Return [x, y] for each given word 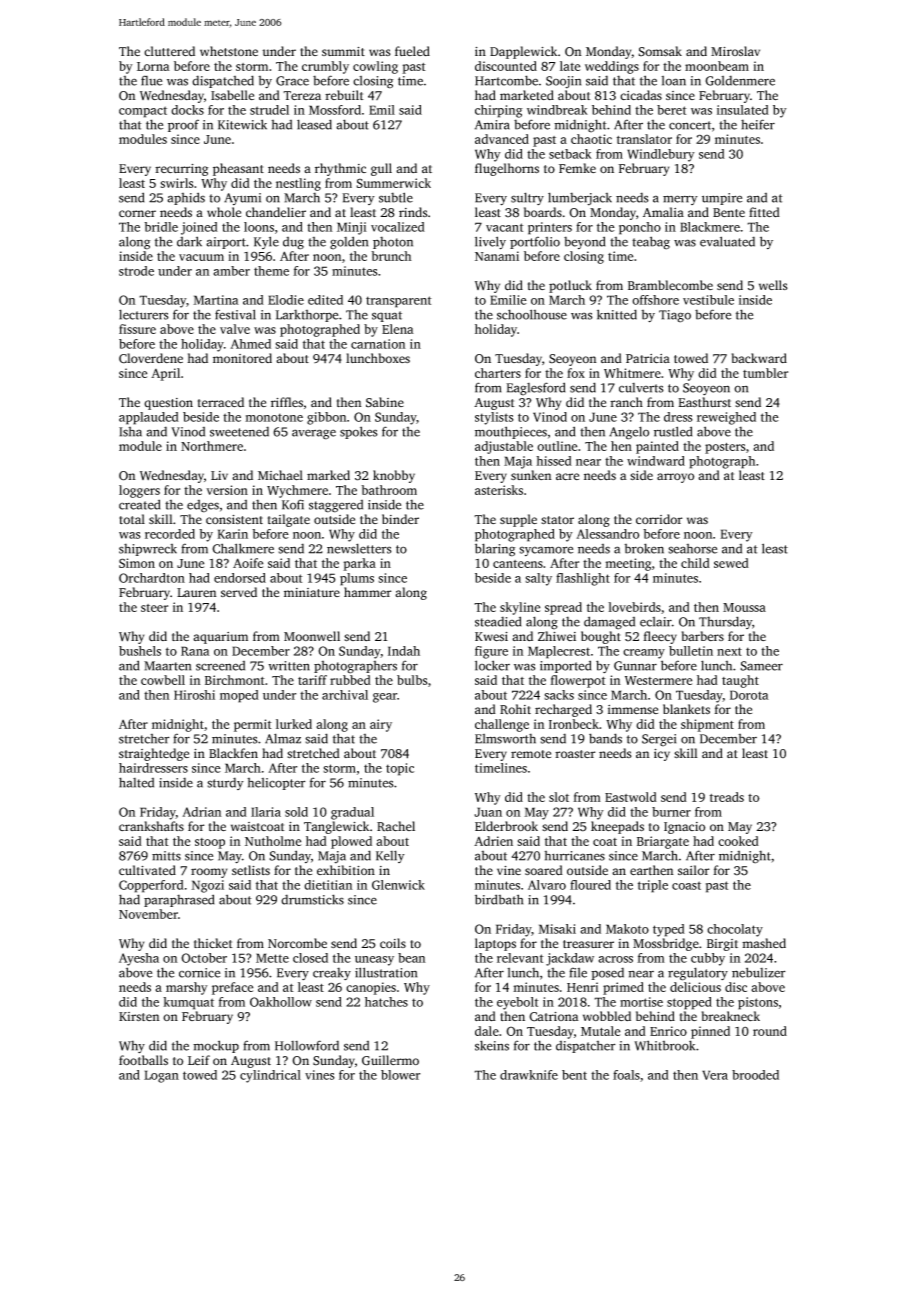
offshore [655, 300]
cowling [375, 67]
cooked [738, 841]
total [132, 519]
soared [544, 870]
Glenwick [398, 885]
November [148, 914]
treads [727, 797]
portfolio [535, 242]
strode [136, 271]
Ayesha [139, 959]
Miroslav [735, 51]
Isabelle [232, 95]
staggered [336, 506]
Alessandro [607, 534]
